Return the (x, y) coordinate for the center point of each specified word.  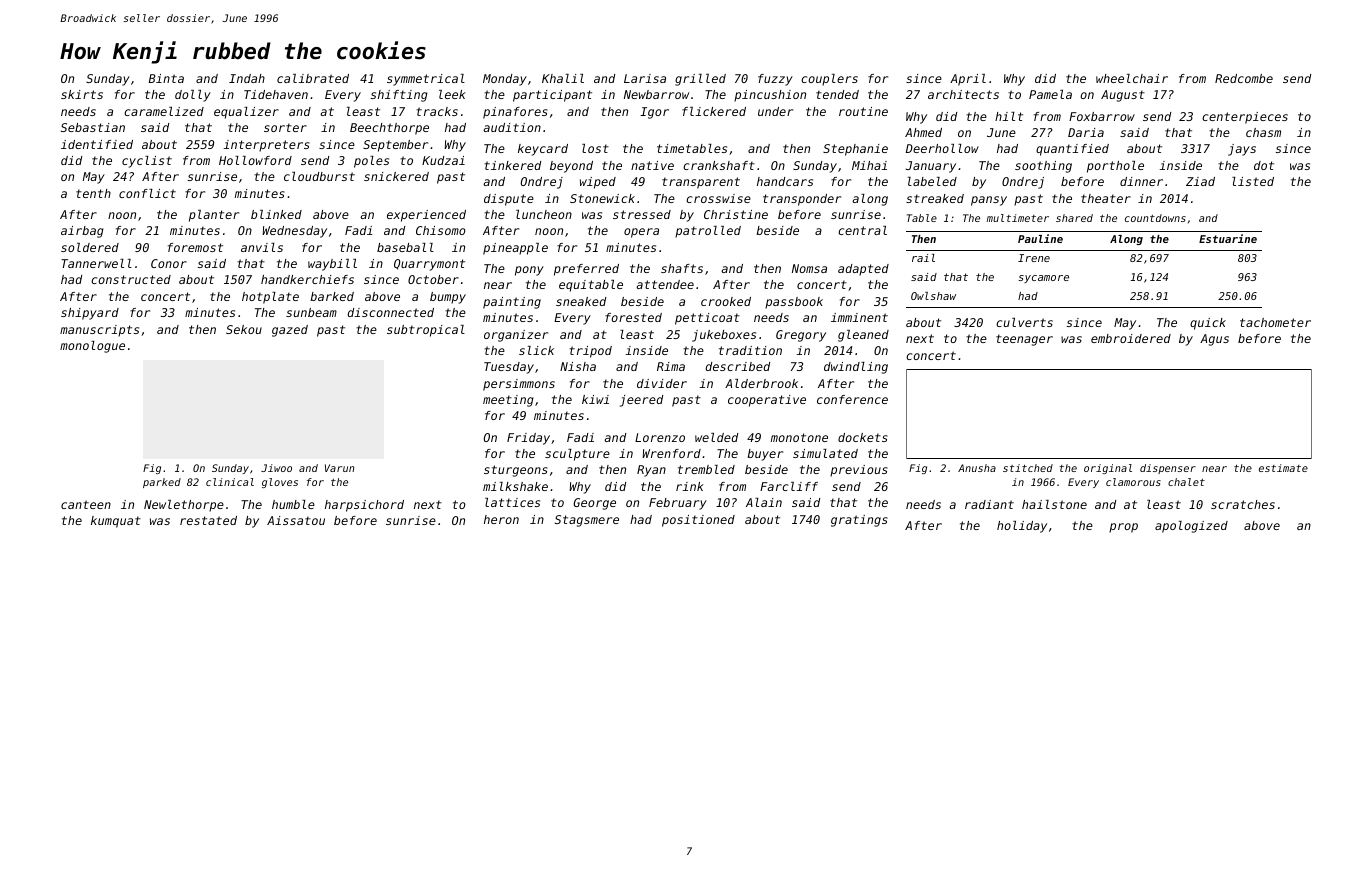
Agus (1214, 340)
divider (662, 383)
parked (162, 483)
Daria (1086, 132)
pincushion (770, 96)
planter (214, 216)
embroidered (1131, 338)
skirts (82, 94)
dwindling (856, 368)
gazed (290, 331)
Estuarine (1228, 238)
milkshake (515, 486)
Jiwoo (276, 468)
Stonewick (602, 198)
